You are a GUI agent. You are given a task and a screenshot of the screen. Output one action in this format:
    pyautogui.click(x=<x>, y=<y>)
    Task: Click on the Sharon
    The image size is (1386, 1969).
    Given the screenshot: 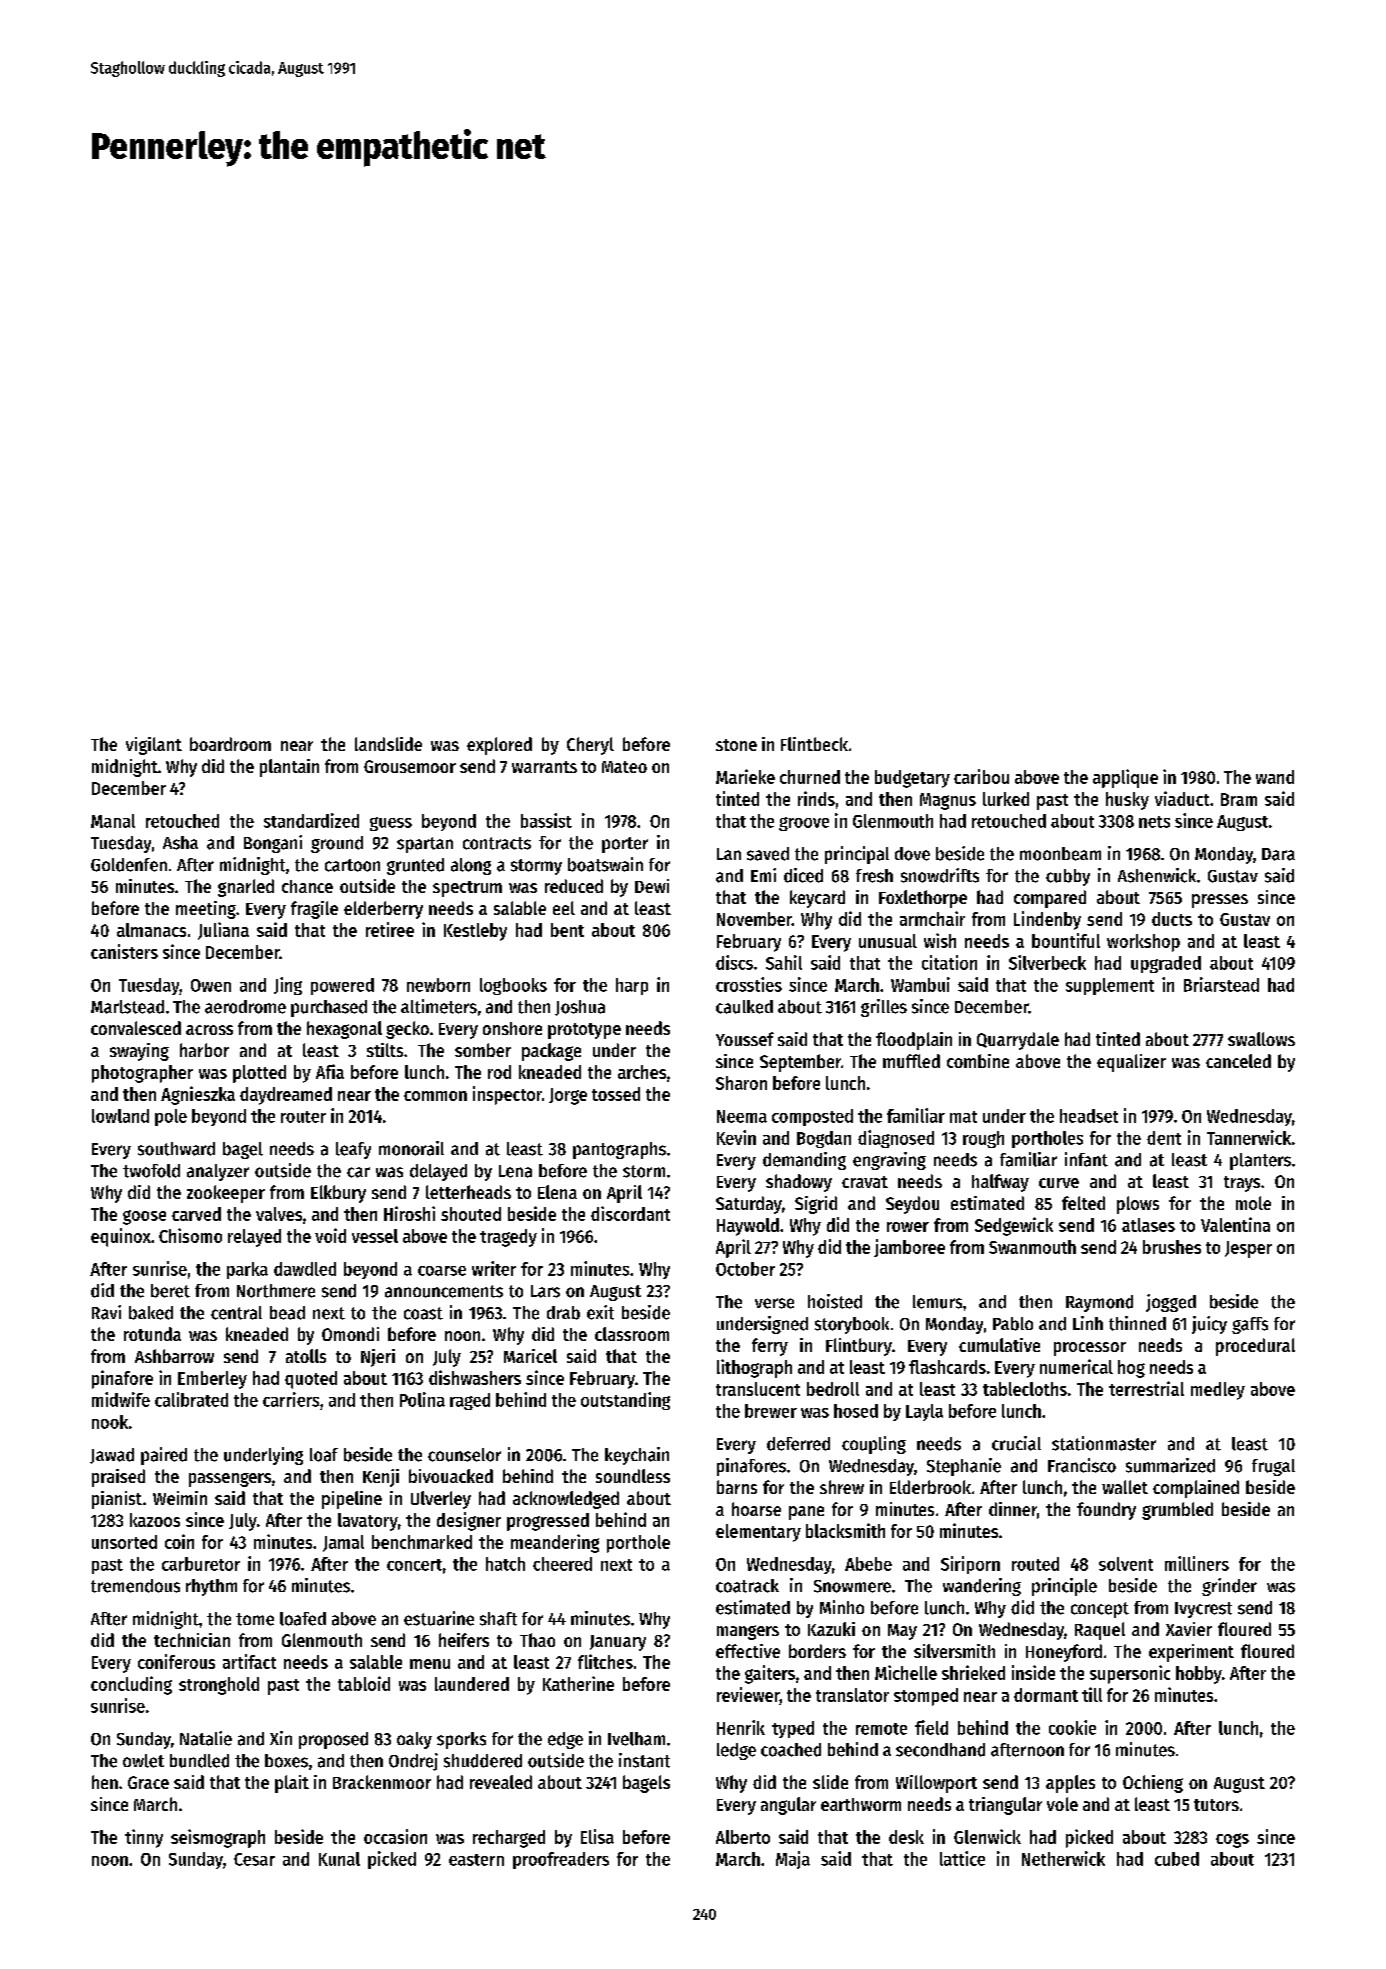 What is the action you would take?
    pyautogui.click(x=741, y=1083)
